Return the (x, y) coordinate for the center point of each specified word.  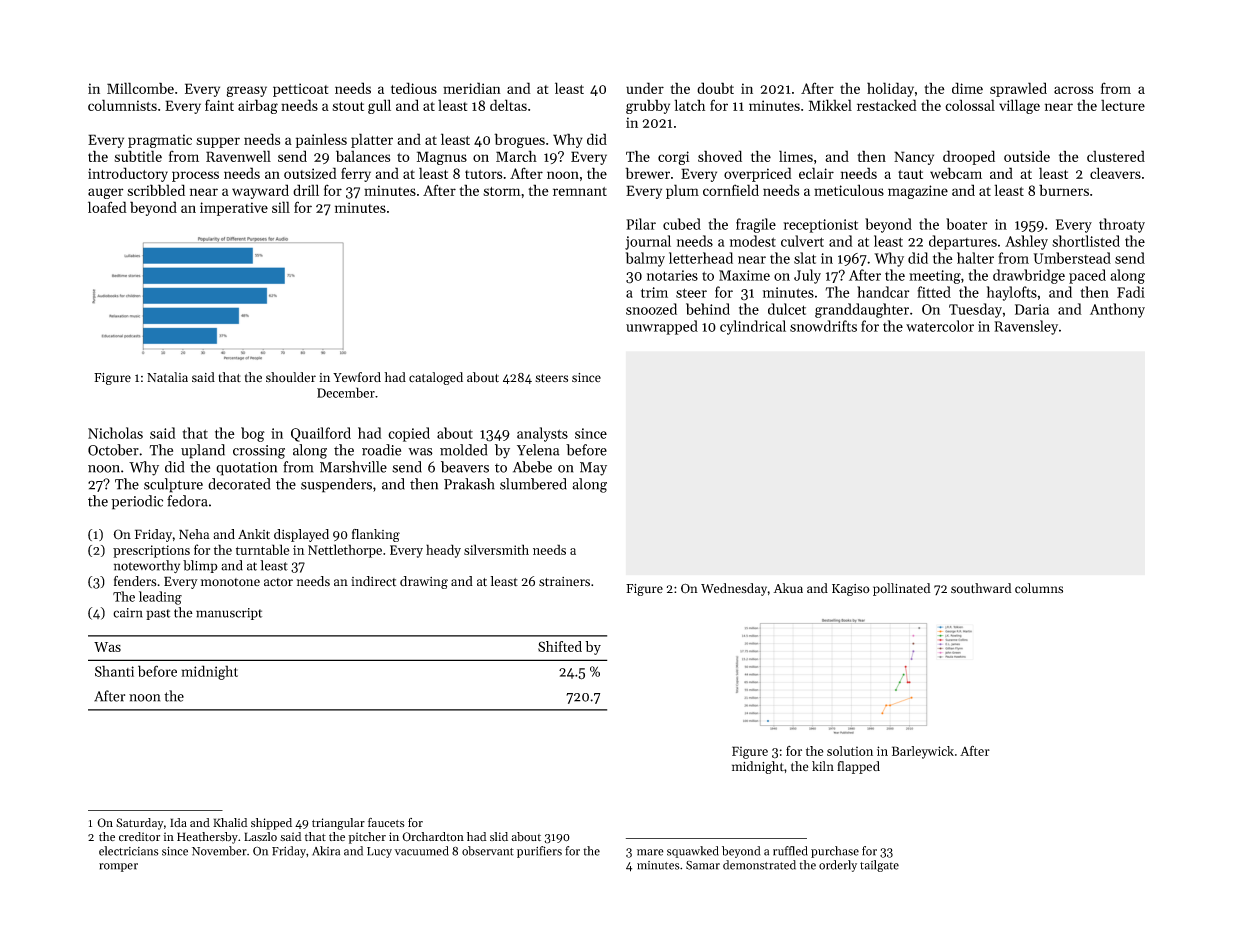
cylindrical (753, 327)
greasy (247, 91)
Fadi (1131, 292)
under (645, 88)
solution (850, 751)
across (1073, 90)
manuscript (229, 614)
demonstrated (759, 865)
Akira (326, 851)
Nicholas (115, 433)
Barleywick (923, 752)
